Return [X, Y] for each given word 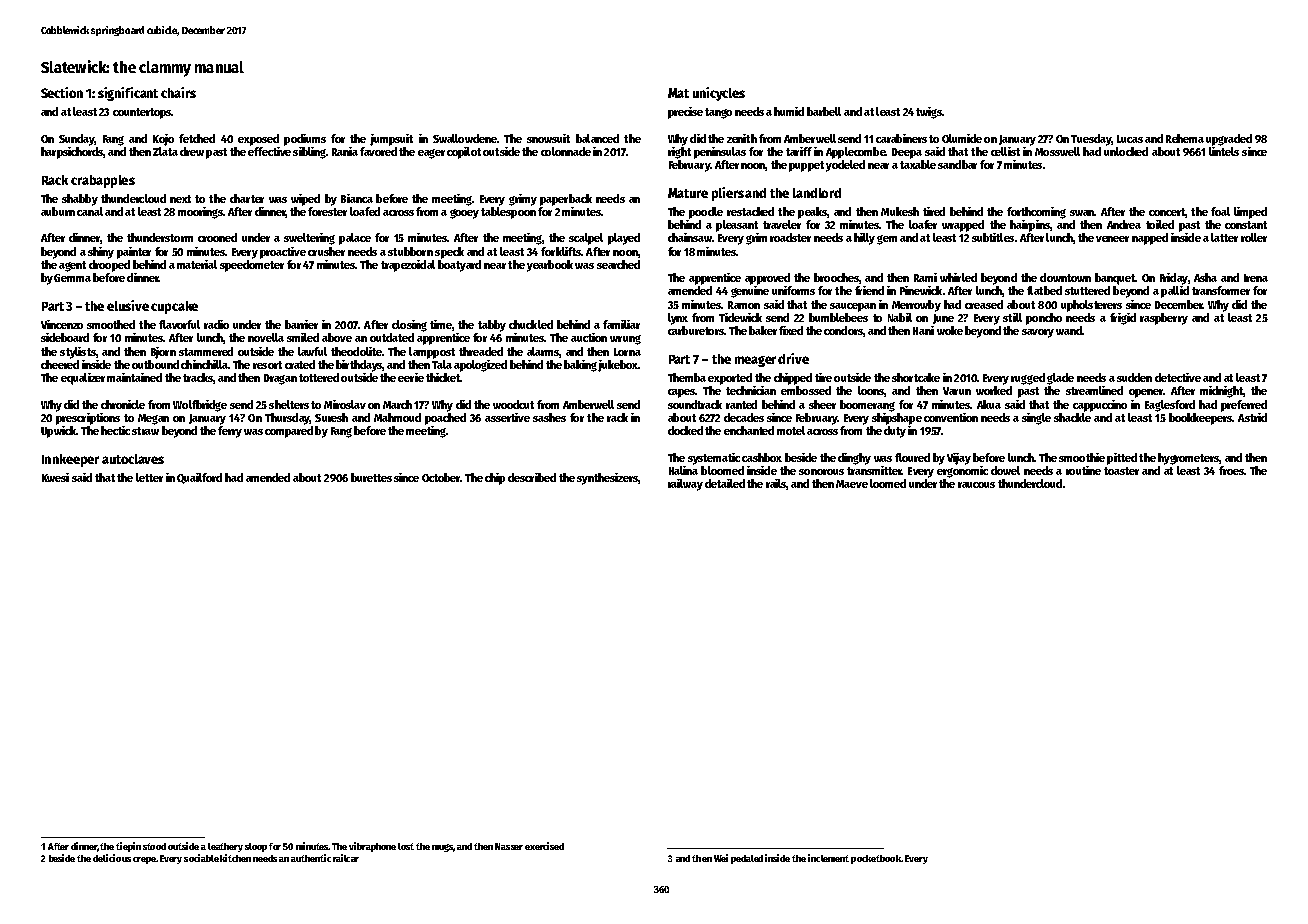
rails [776, 484]
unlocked [1126, 151]
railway [685, 485]
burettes [371, 477]
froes [1231, 470]
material [197, 264]
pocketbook [876, 859]
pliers [728, 194]
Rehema [1185, 138]
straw [145, 431]
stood [154, 846]
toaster [1121, 471]
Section [62, 92]
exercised [544, 846]
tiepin [128, 847]
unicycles [719, 94]
